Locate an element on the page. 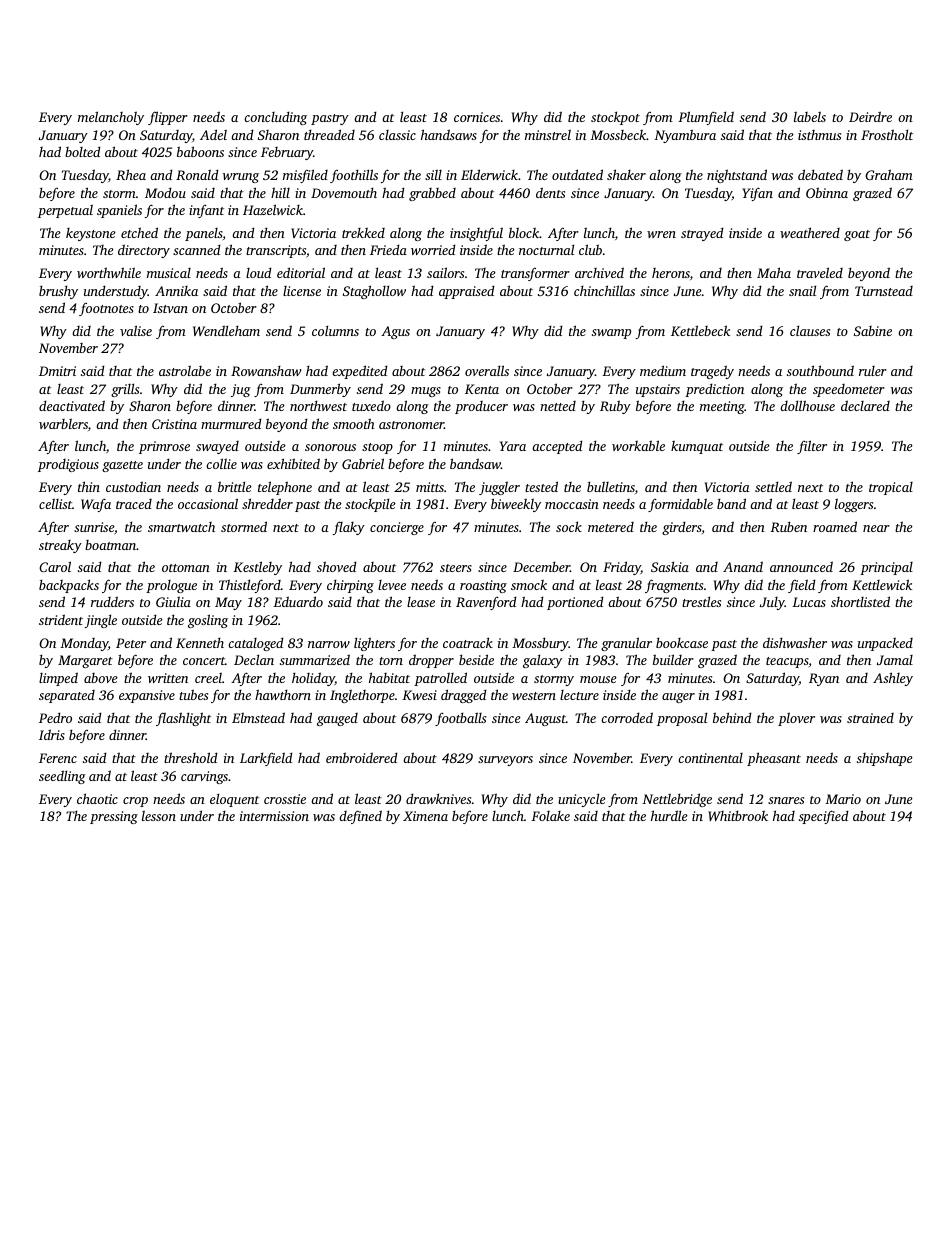  Dmitri is located at coordinates (57, 371).
